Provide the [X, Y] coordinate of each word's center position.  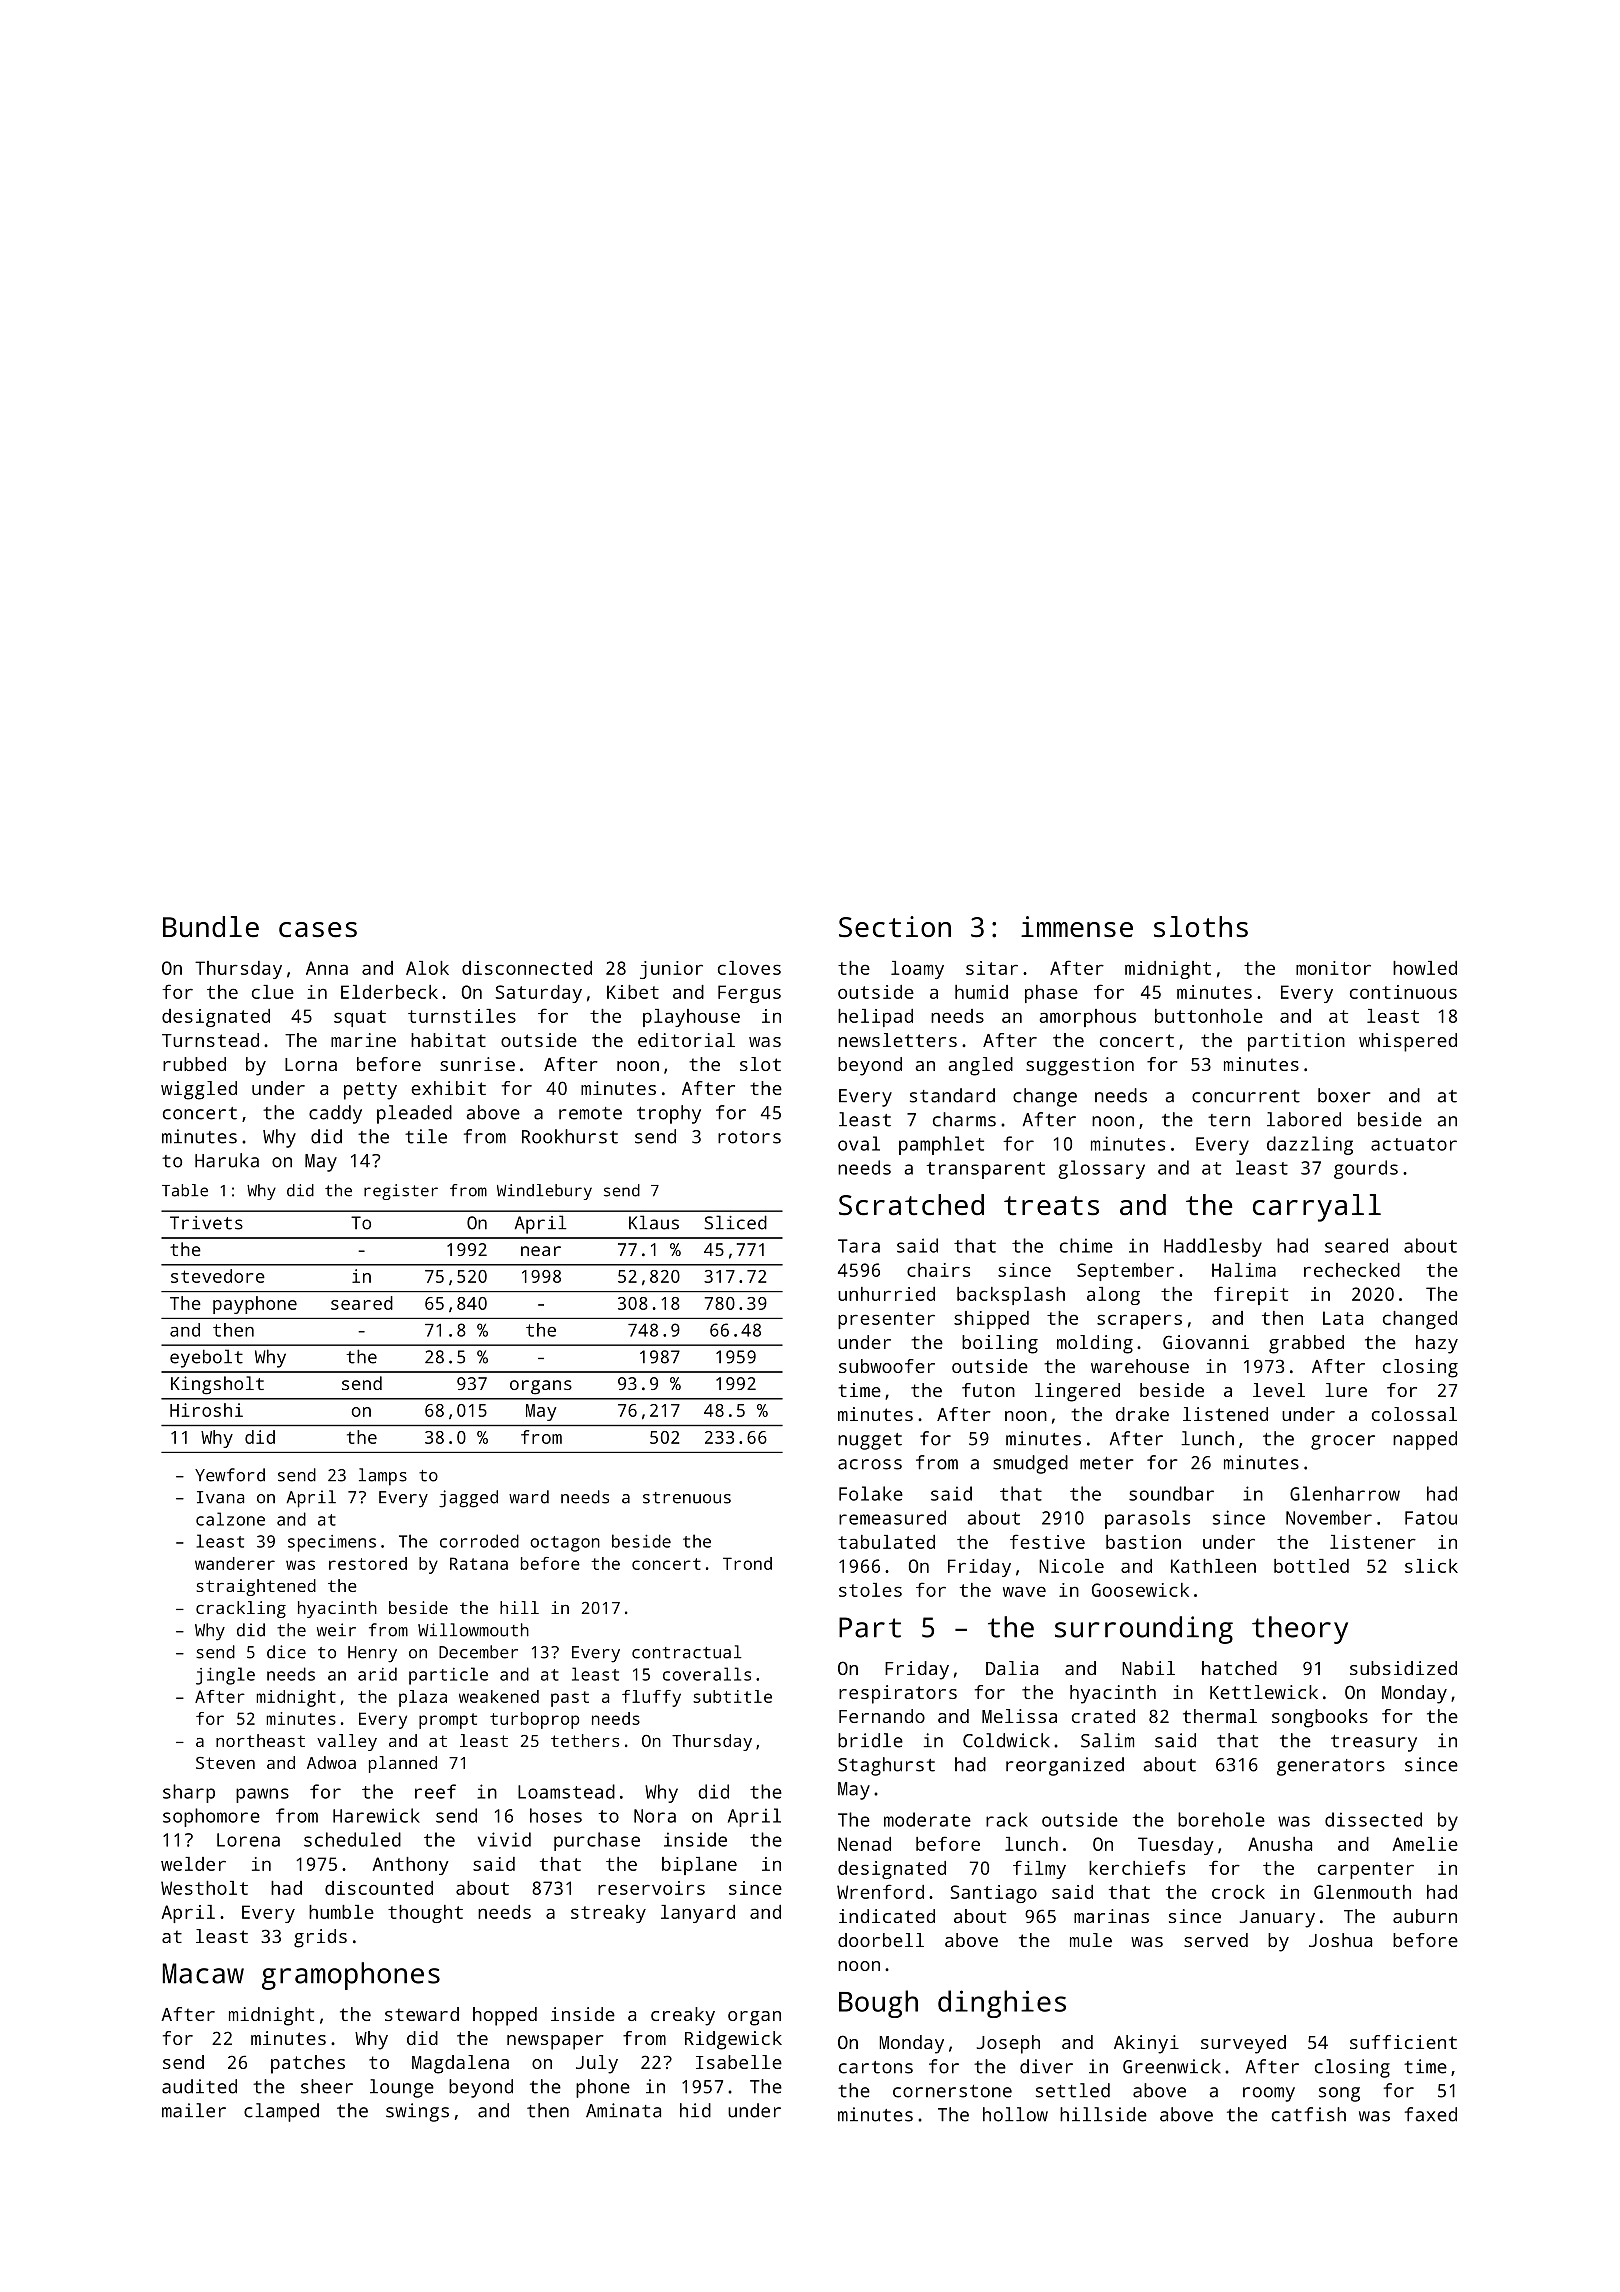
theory [1300, 1630]
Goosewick [1140, 1590]
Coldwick [1006, 1740]
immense [1077, 927]
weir [336, 1630]
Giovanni [1206, 1342]
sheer [327, 2086]
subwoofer [887, 1366]
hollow [1015, 2114]
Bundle [211, 927]
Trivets [206, 1223]
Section [895, 927]
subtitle [732, 1696]
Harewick [376, 1815]
